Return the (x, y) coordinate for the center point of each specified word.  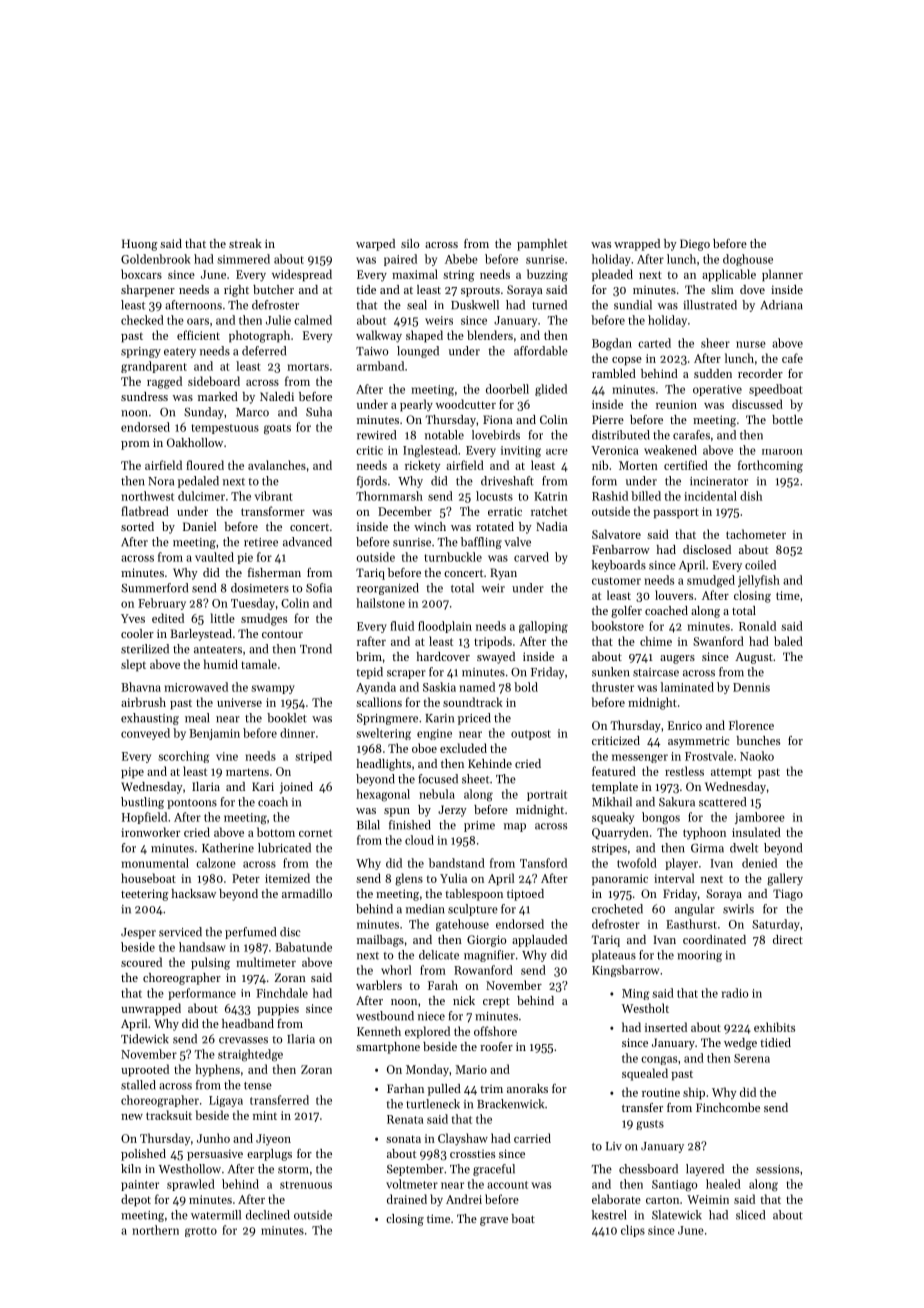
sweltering (383, 734)
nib (600, 465)
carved (531, 557)
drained (407, 1199)
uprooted (145, 1070)
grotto (201, 1232)
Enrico (685, 725)
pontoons (192, 804)
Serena (752, 1058)
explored (427, 1032)
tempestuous (225, 429)
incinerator (719, 481)
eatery (180, 353)
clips (633, 1231)
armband (380, 366)
